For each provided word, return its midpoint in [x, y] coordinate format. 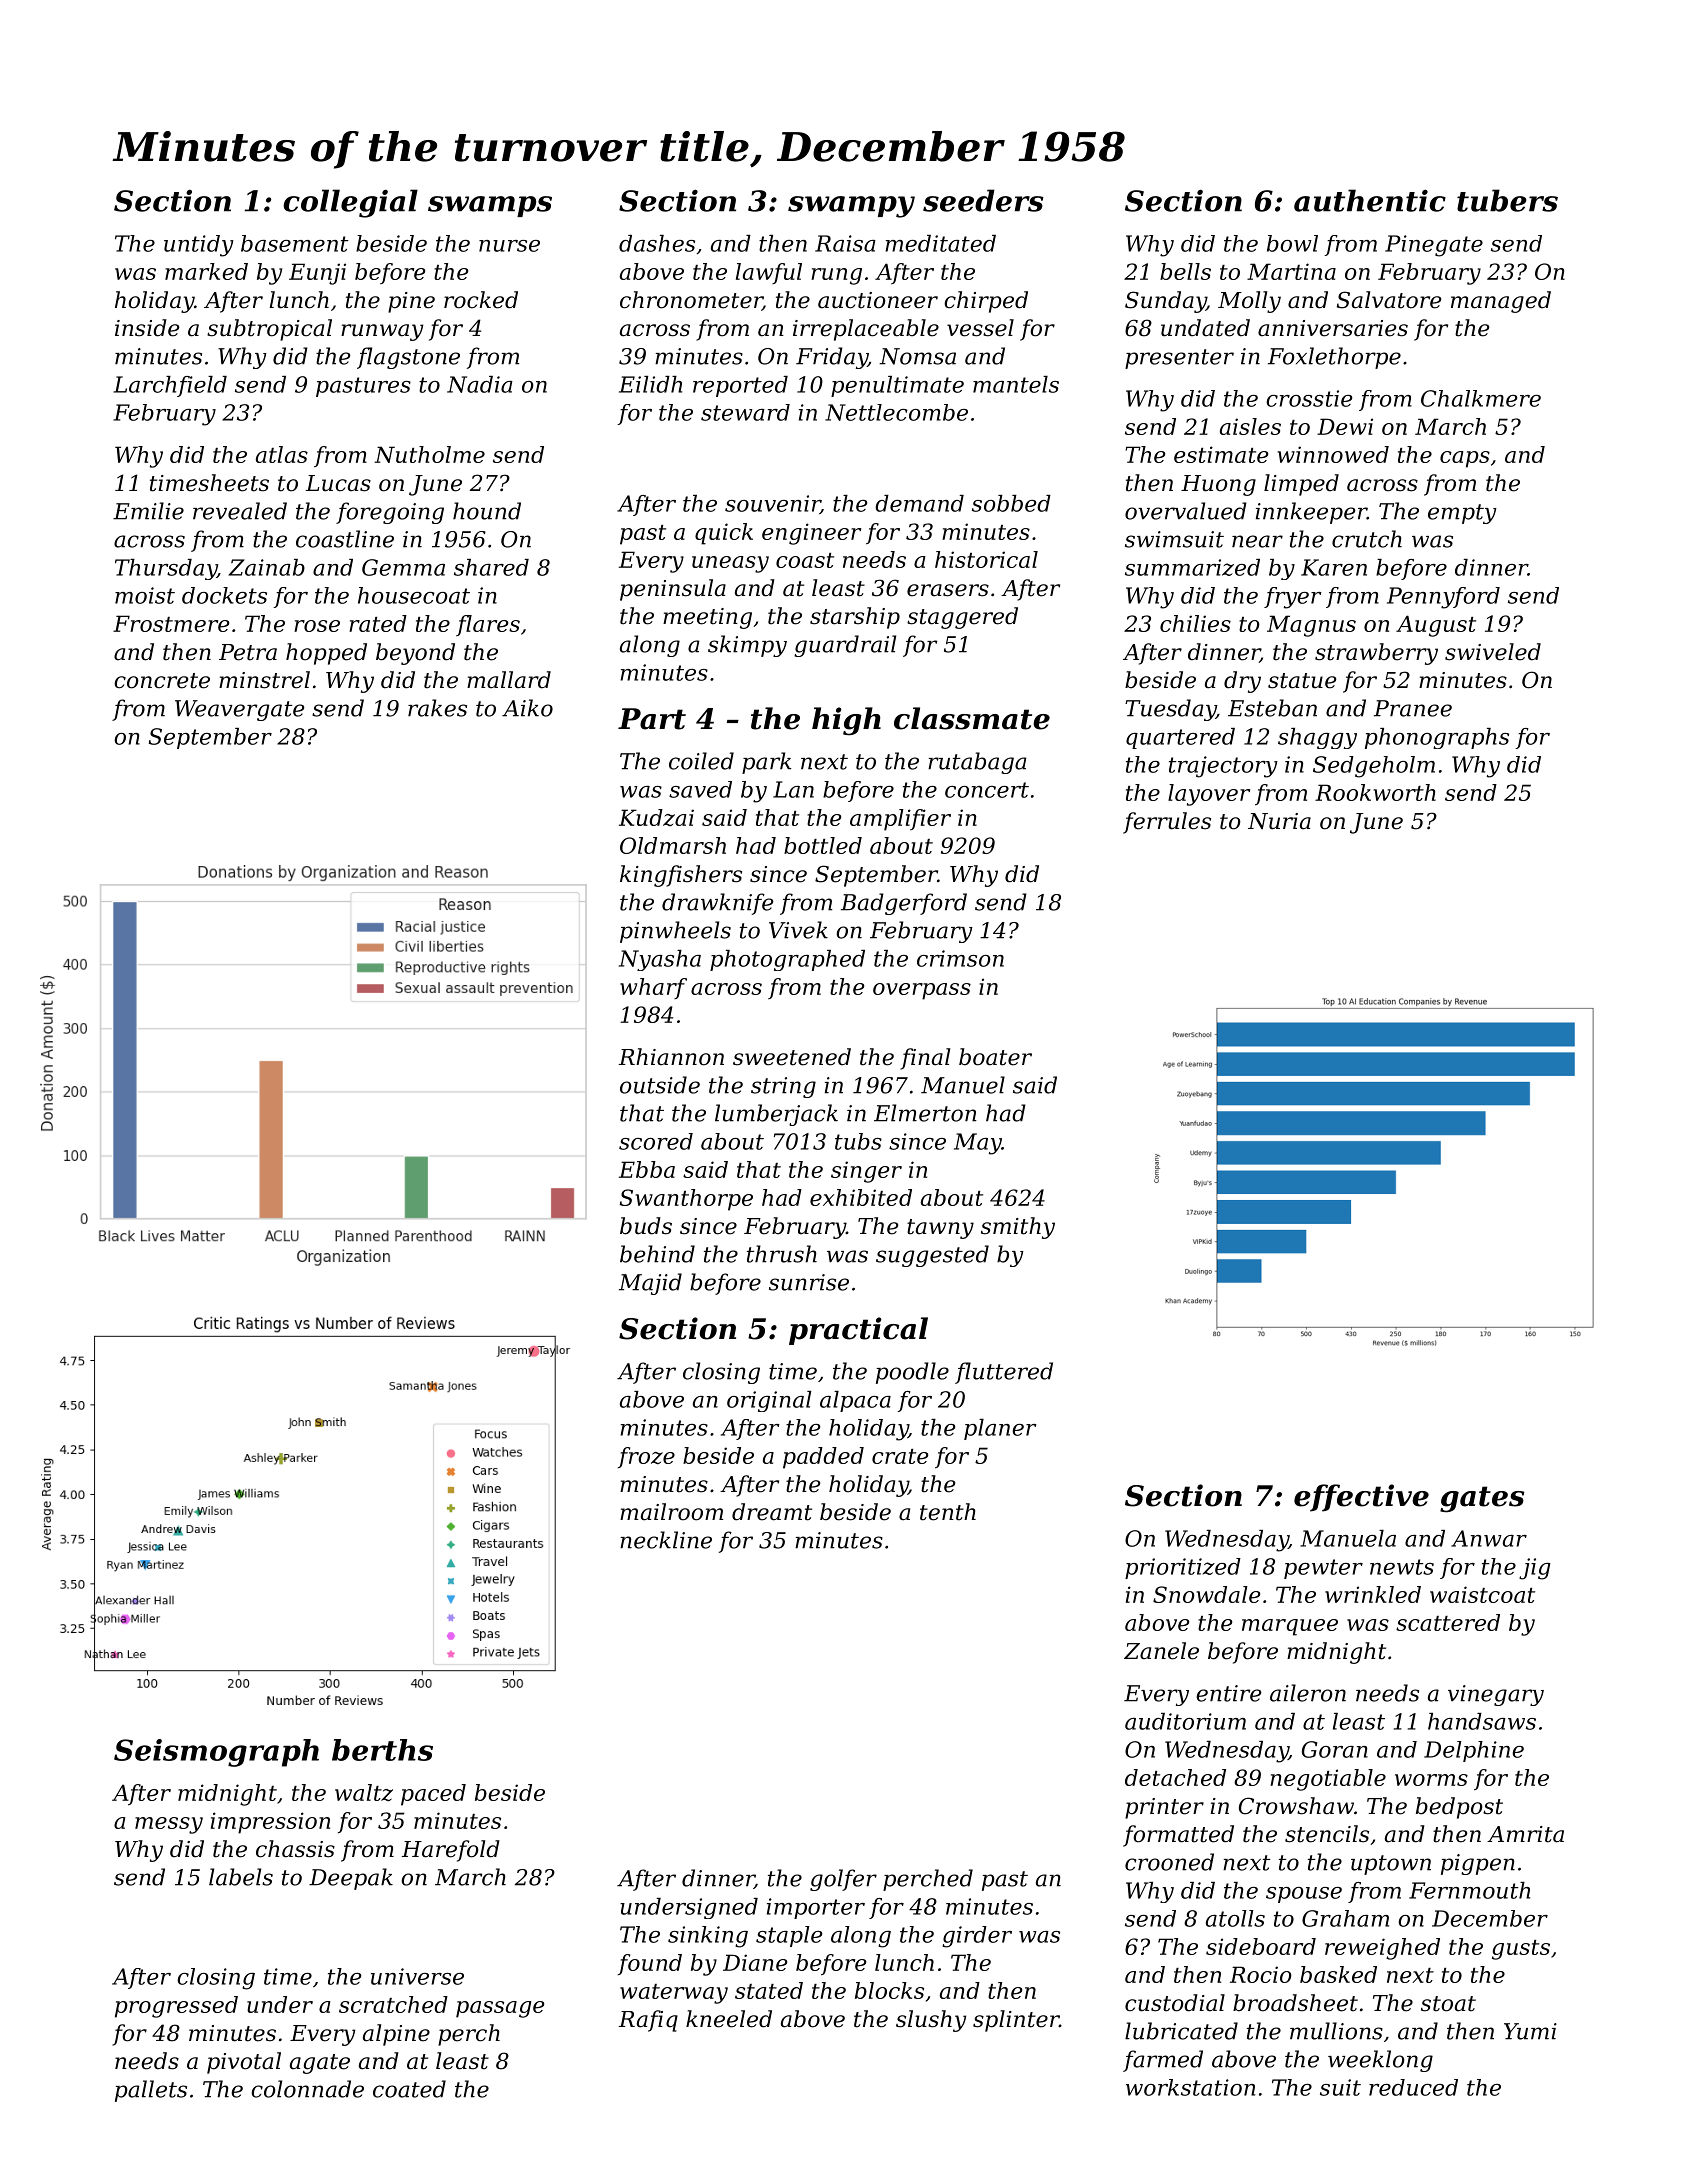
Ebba [647, 1169]
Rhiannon [671, 1057]
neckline [666, 1540]
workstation [1190, 2087]
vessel [980, 328]
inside [147, 328]
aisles [1250, 426]
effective [1361, 1498]
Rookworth [1375, 792]
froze [646, 1457]
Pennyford [1443, 598]
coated [409, 2089]
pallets [151, 2091]
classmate [972, 718]
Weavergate [240, 710]
